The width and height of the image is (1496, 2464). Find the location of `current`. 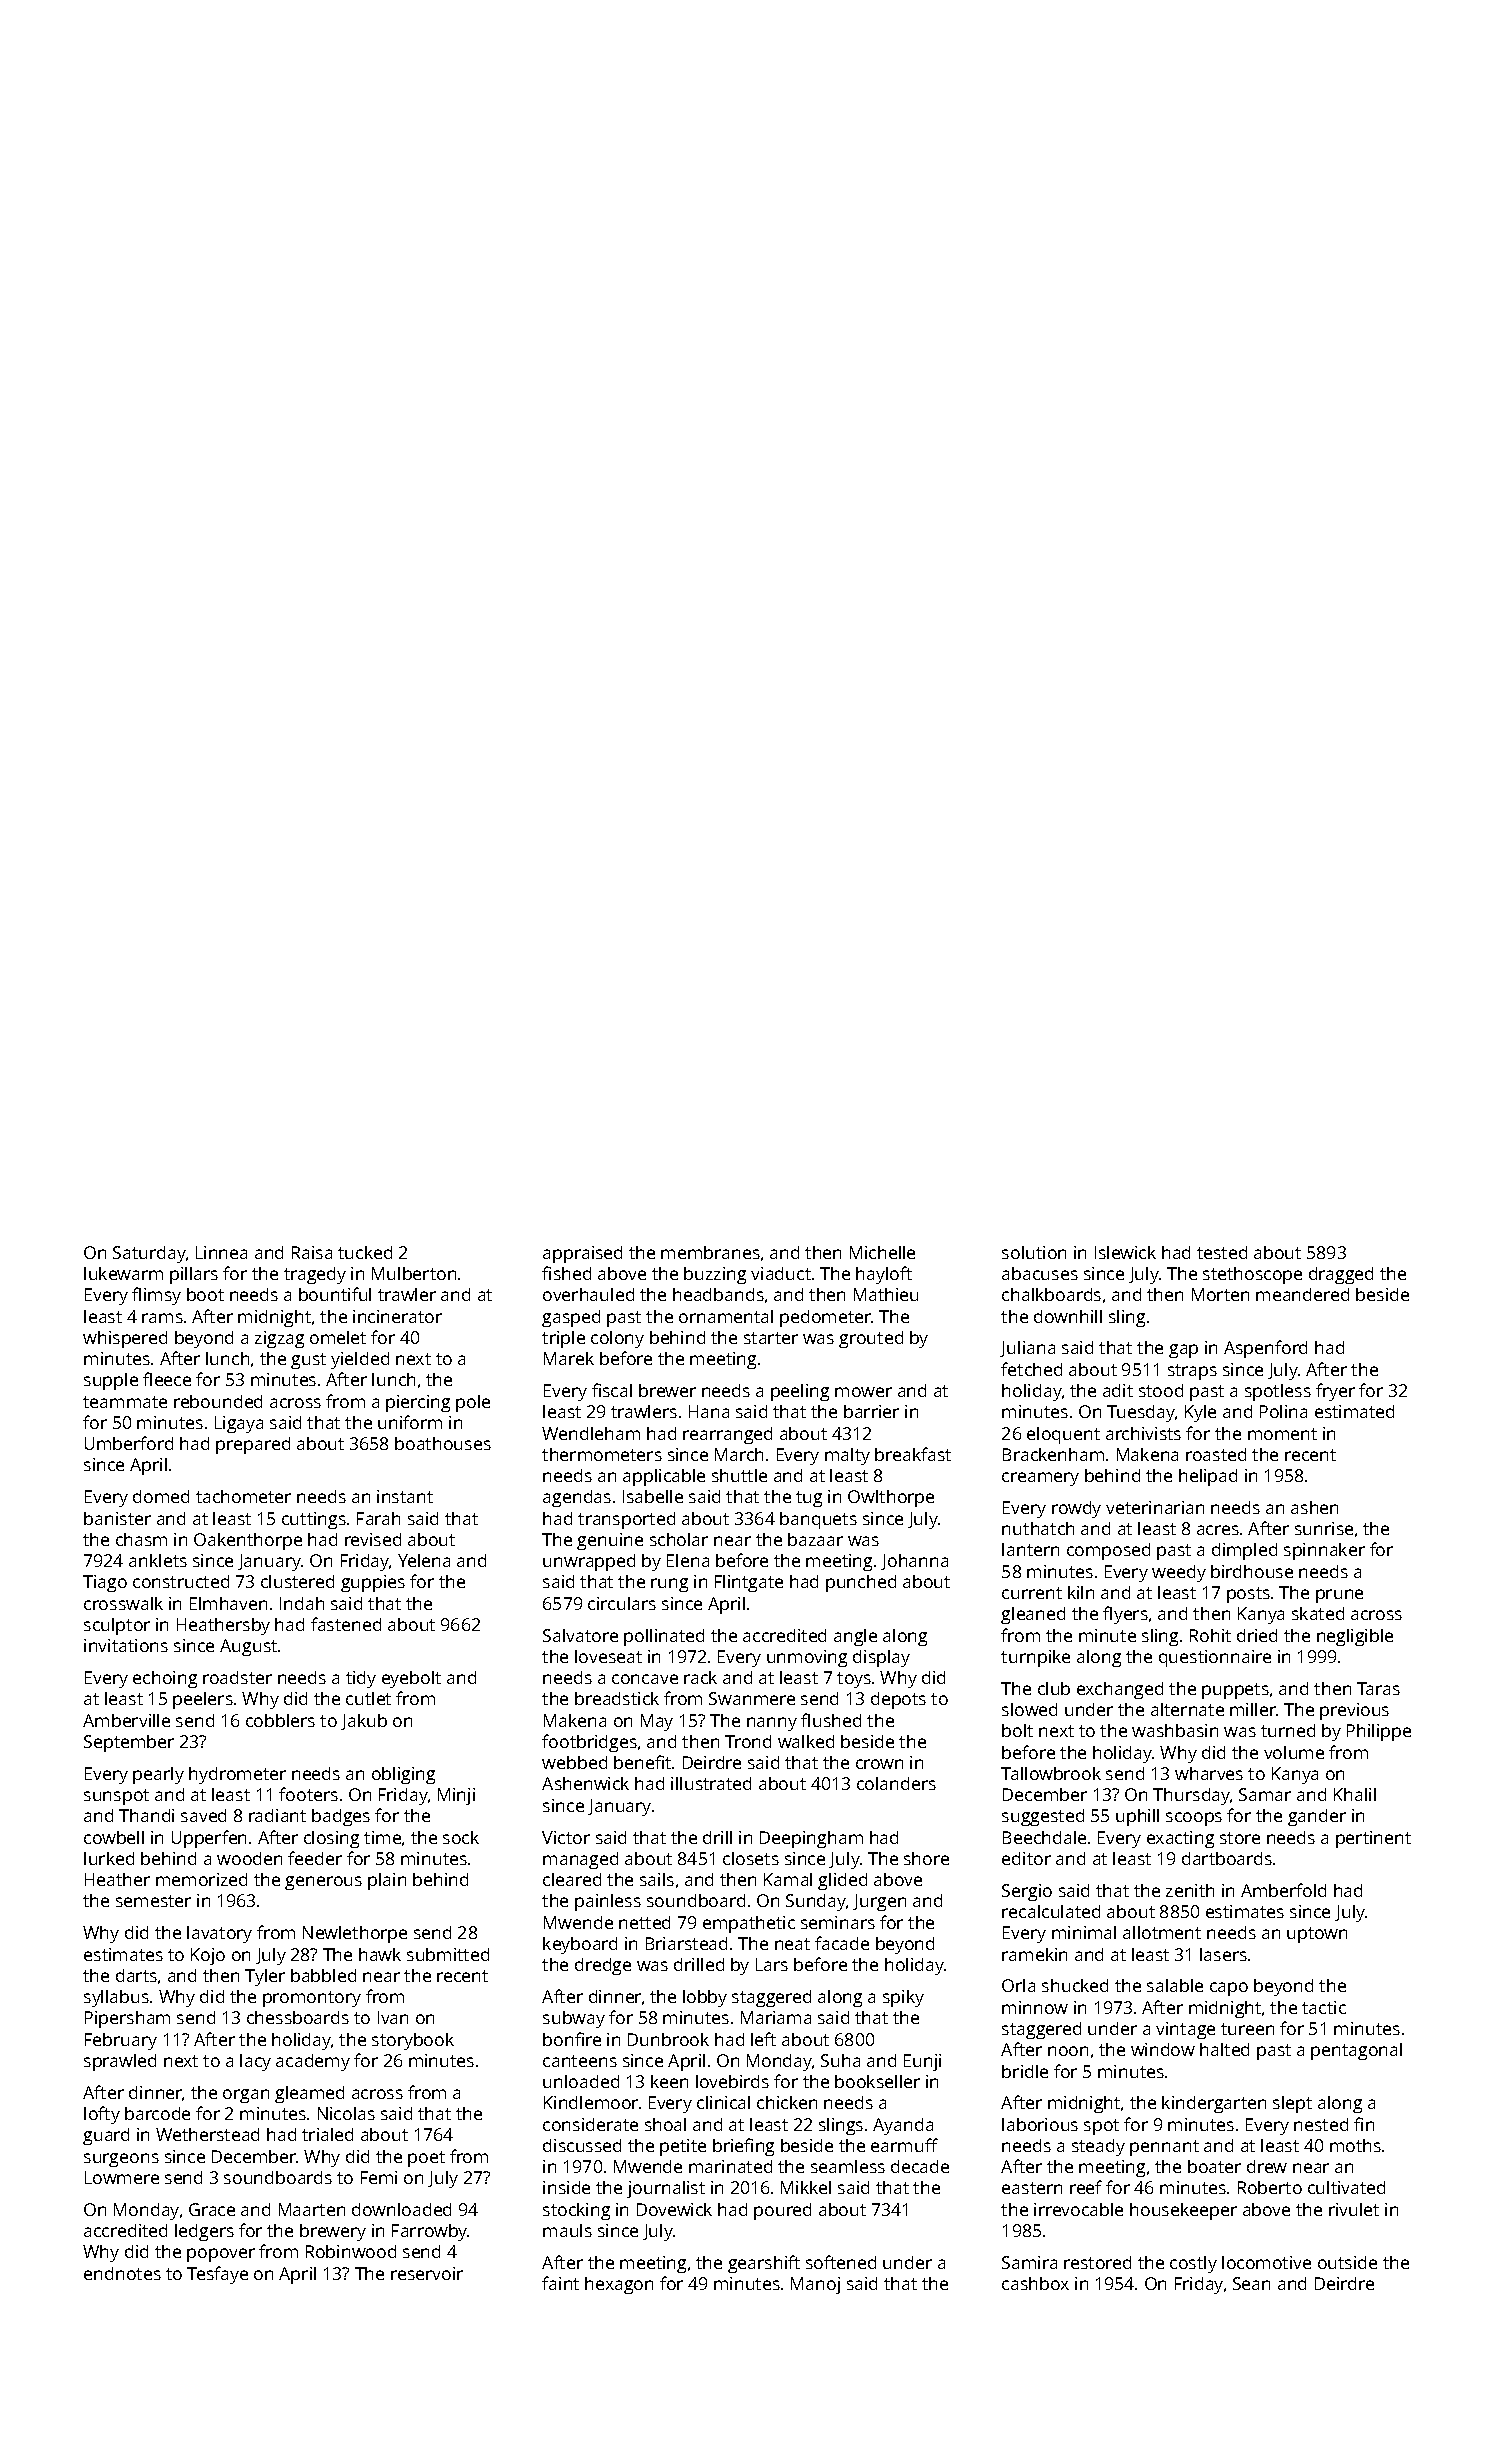

current is located at coordinates (1032, 1593).
